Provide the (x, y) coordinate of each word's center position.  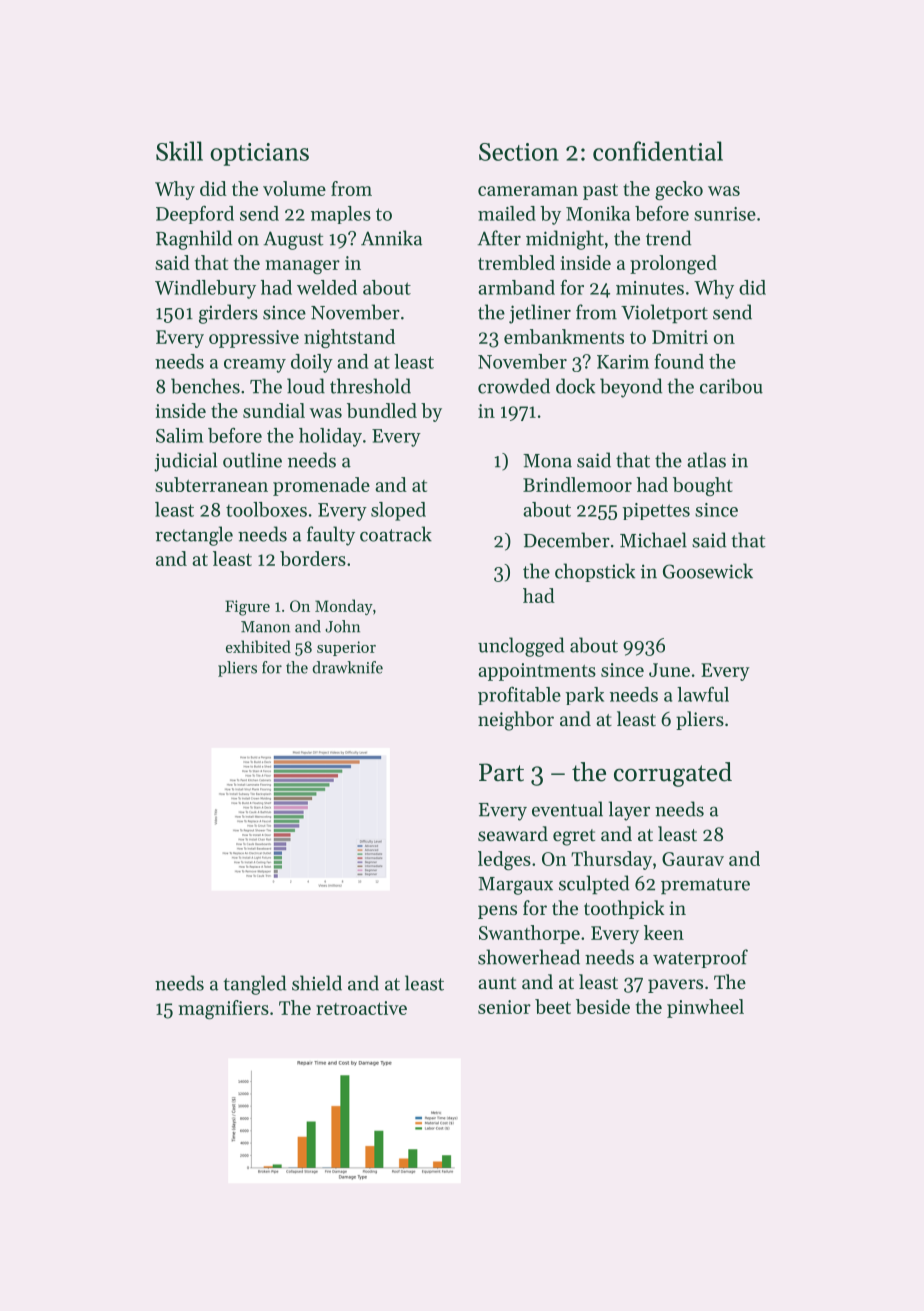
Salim (179, 435)
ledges (504, 860)
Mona (547, 461)
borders (313, 558)
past (600, 192)
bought (703, 486)
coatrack (396, 534)
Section (519, 152)
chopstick (595, 572)
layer (629, 811)
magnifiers (223, 1009)
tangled (254, 985)
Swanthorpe (529, 934)
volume (294, 188)
